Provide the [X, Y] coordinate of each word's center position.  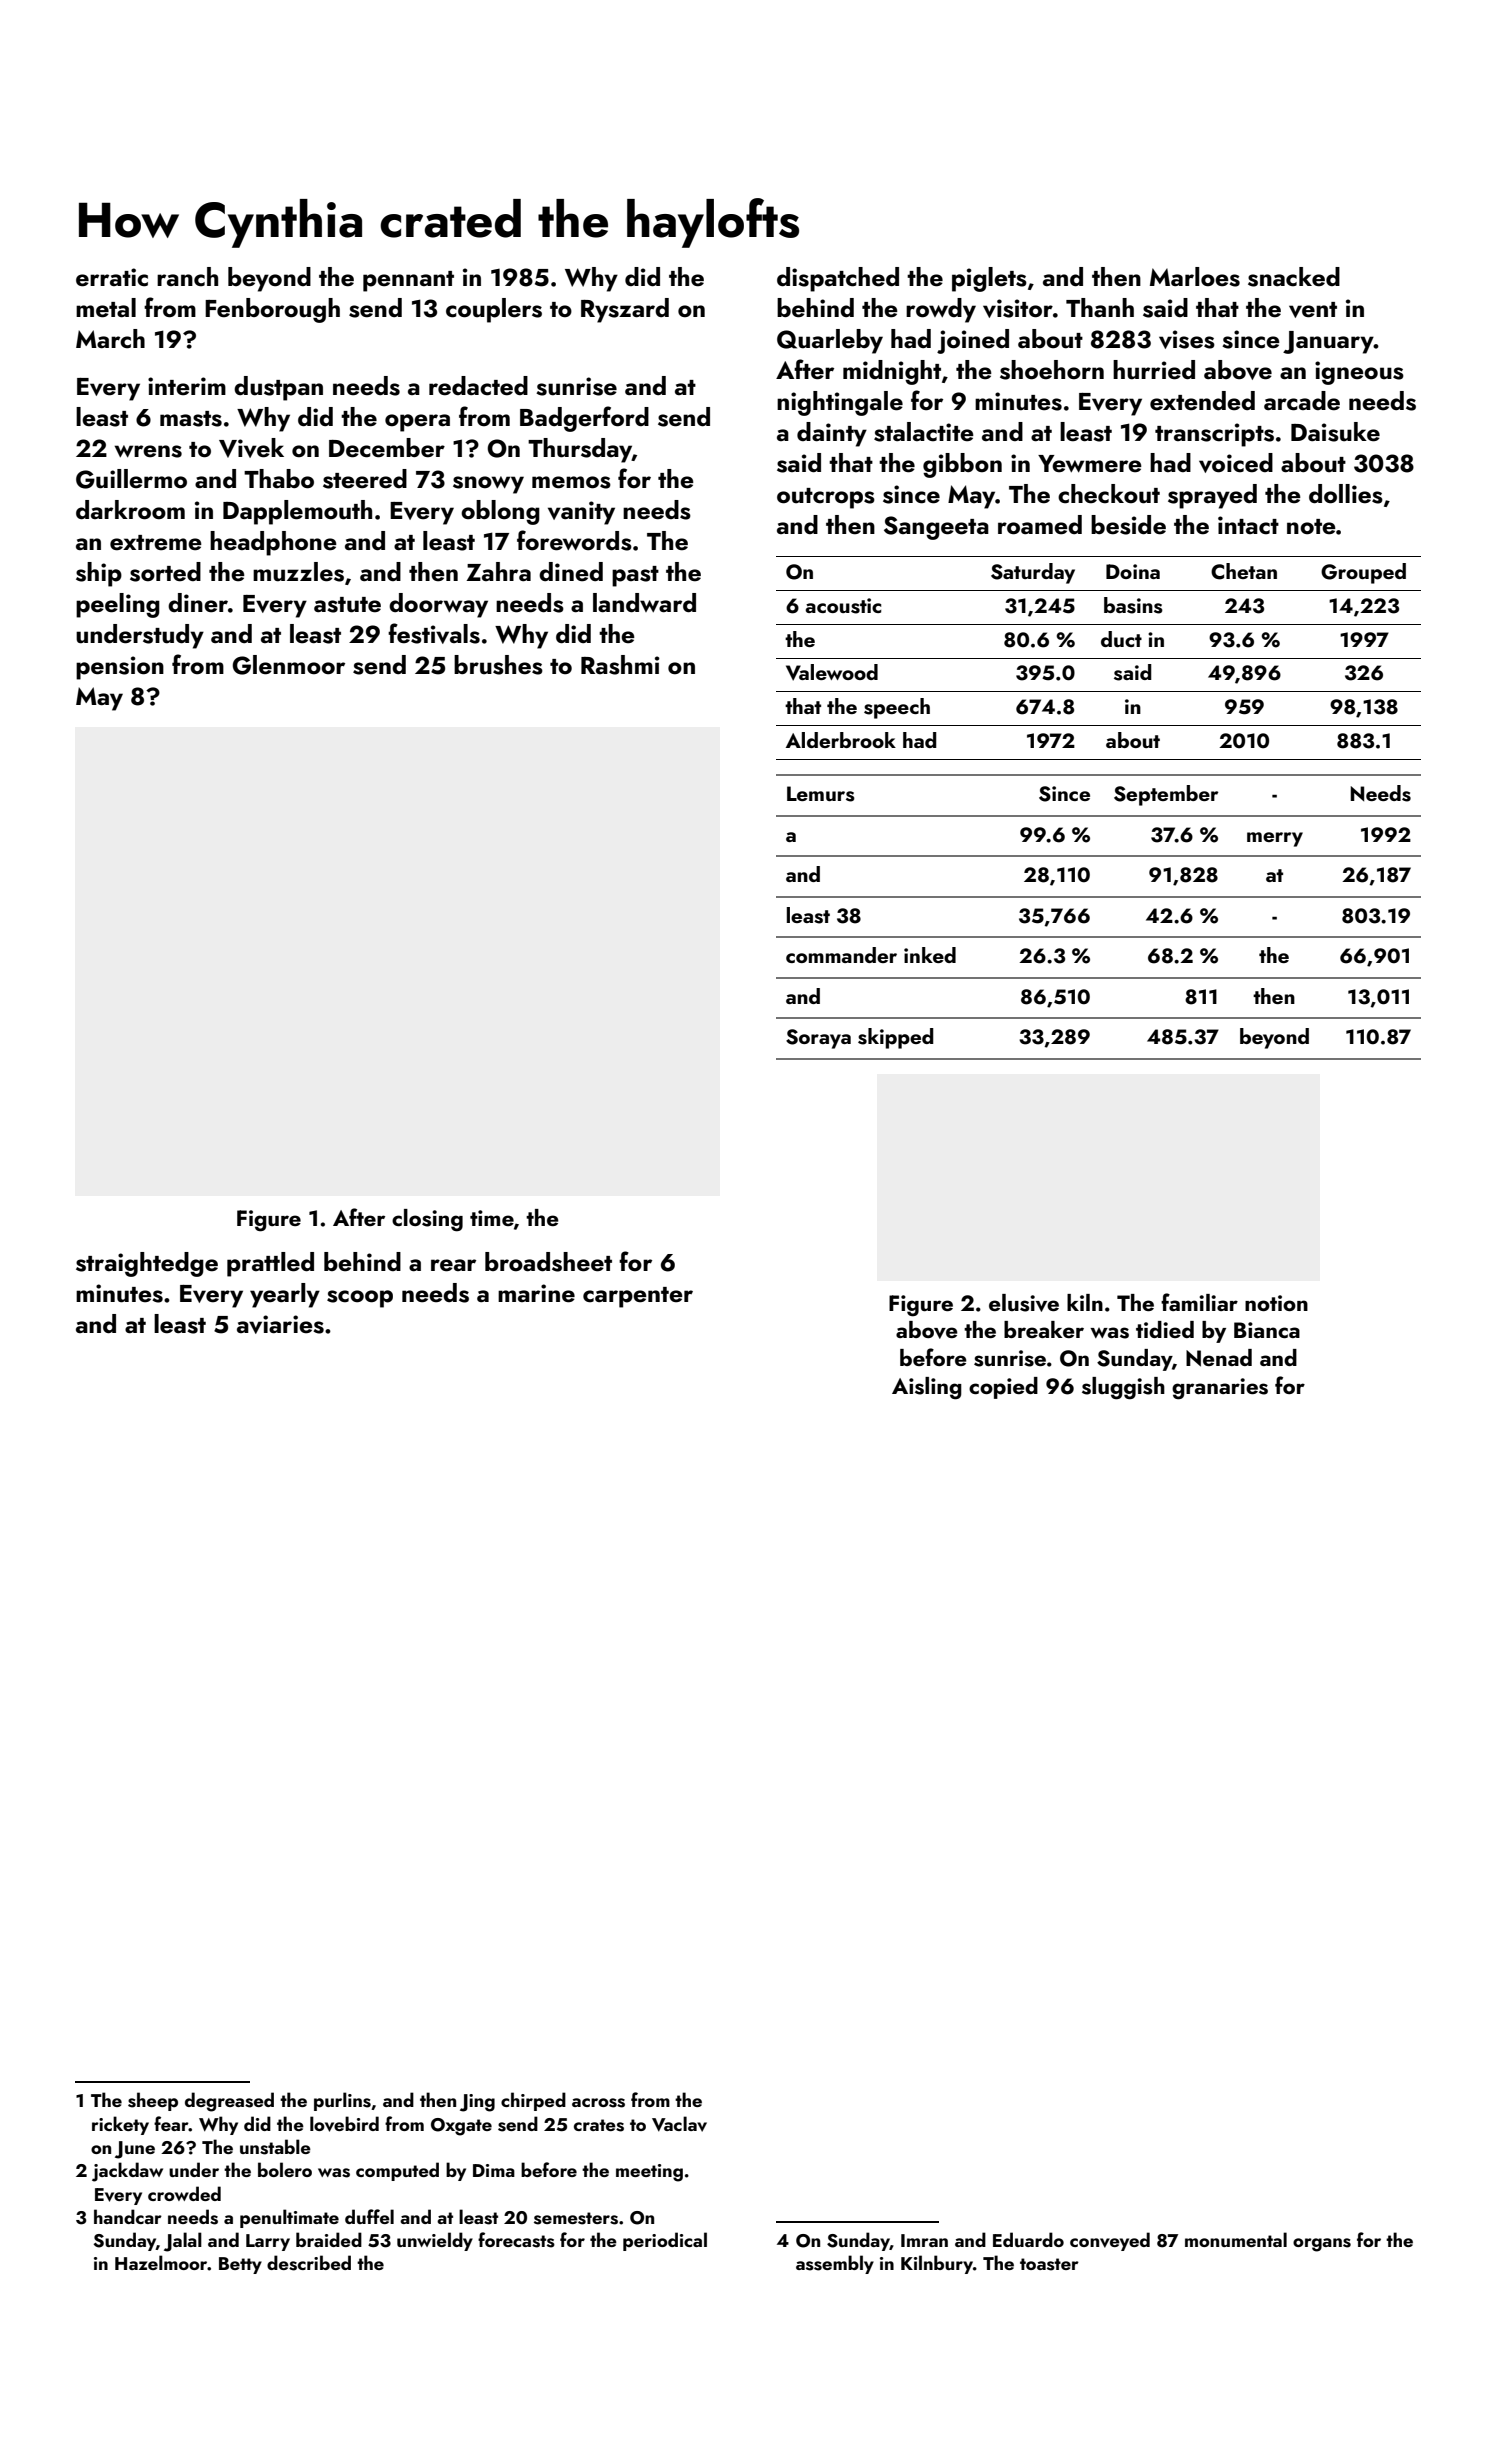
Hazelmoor [161, 2262]
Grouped [1363, 573]
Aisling [927, 1388]
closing [427, 1220]
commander [841, 955]
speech [897, 708]
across [598, 2103]
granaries [1220, 1389]
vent [1313, 310]
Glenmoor [288, 665]
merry [1275, 839]
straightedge [147, 1264]
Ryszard [625, 310]
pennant [408, 281]
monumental [1236, 2239]
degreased [229, 2102]
